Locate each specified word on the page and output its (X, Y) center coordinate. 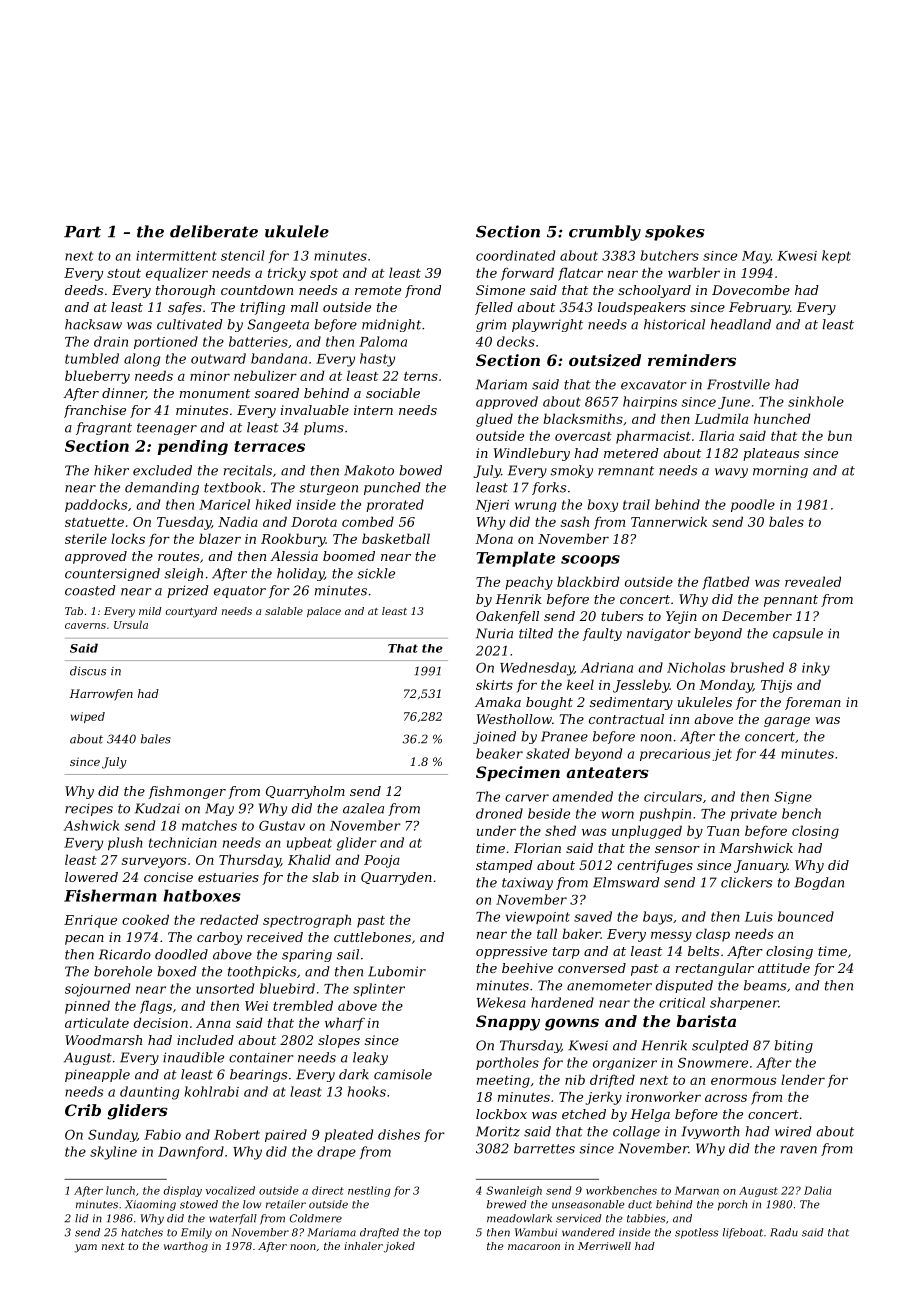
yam (86, 1248)
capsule (798, 634)
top (432, 1234)
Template (515, 559)
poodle (753, 505)
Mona (494, 539)
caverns (85, 626)
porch (732, 1205)
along (142, 360)
